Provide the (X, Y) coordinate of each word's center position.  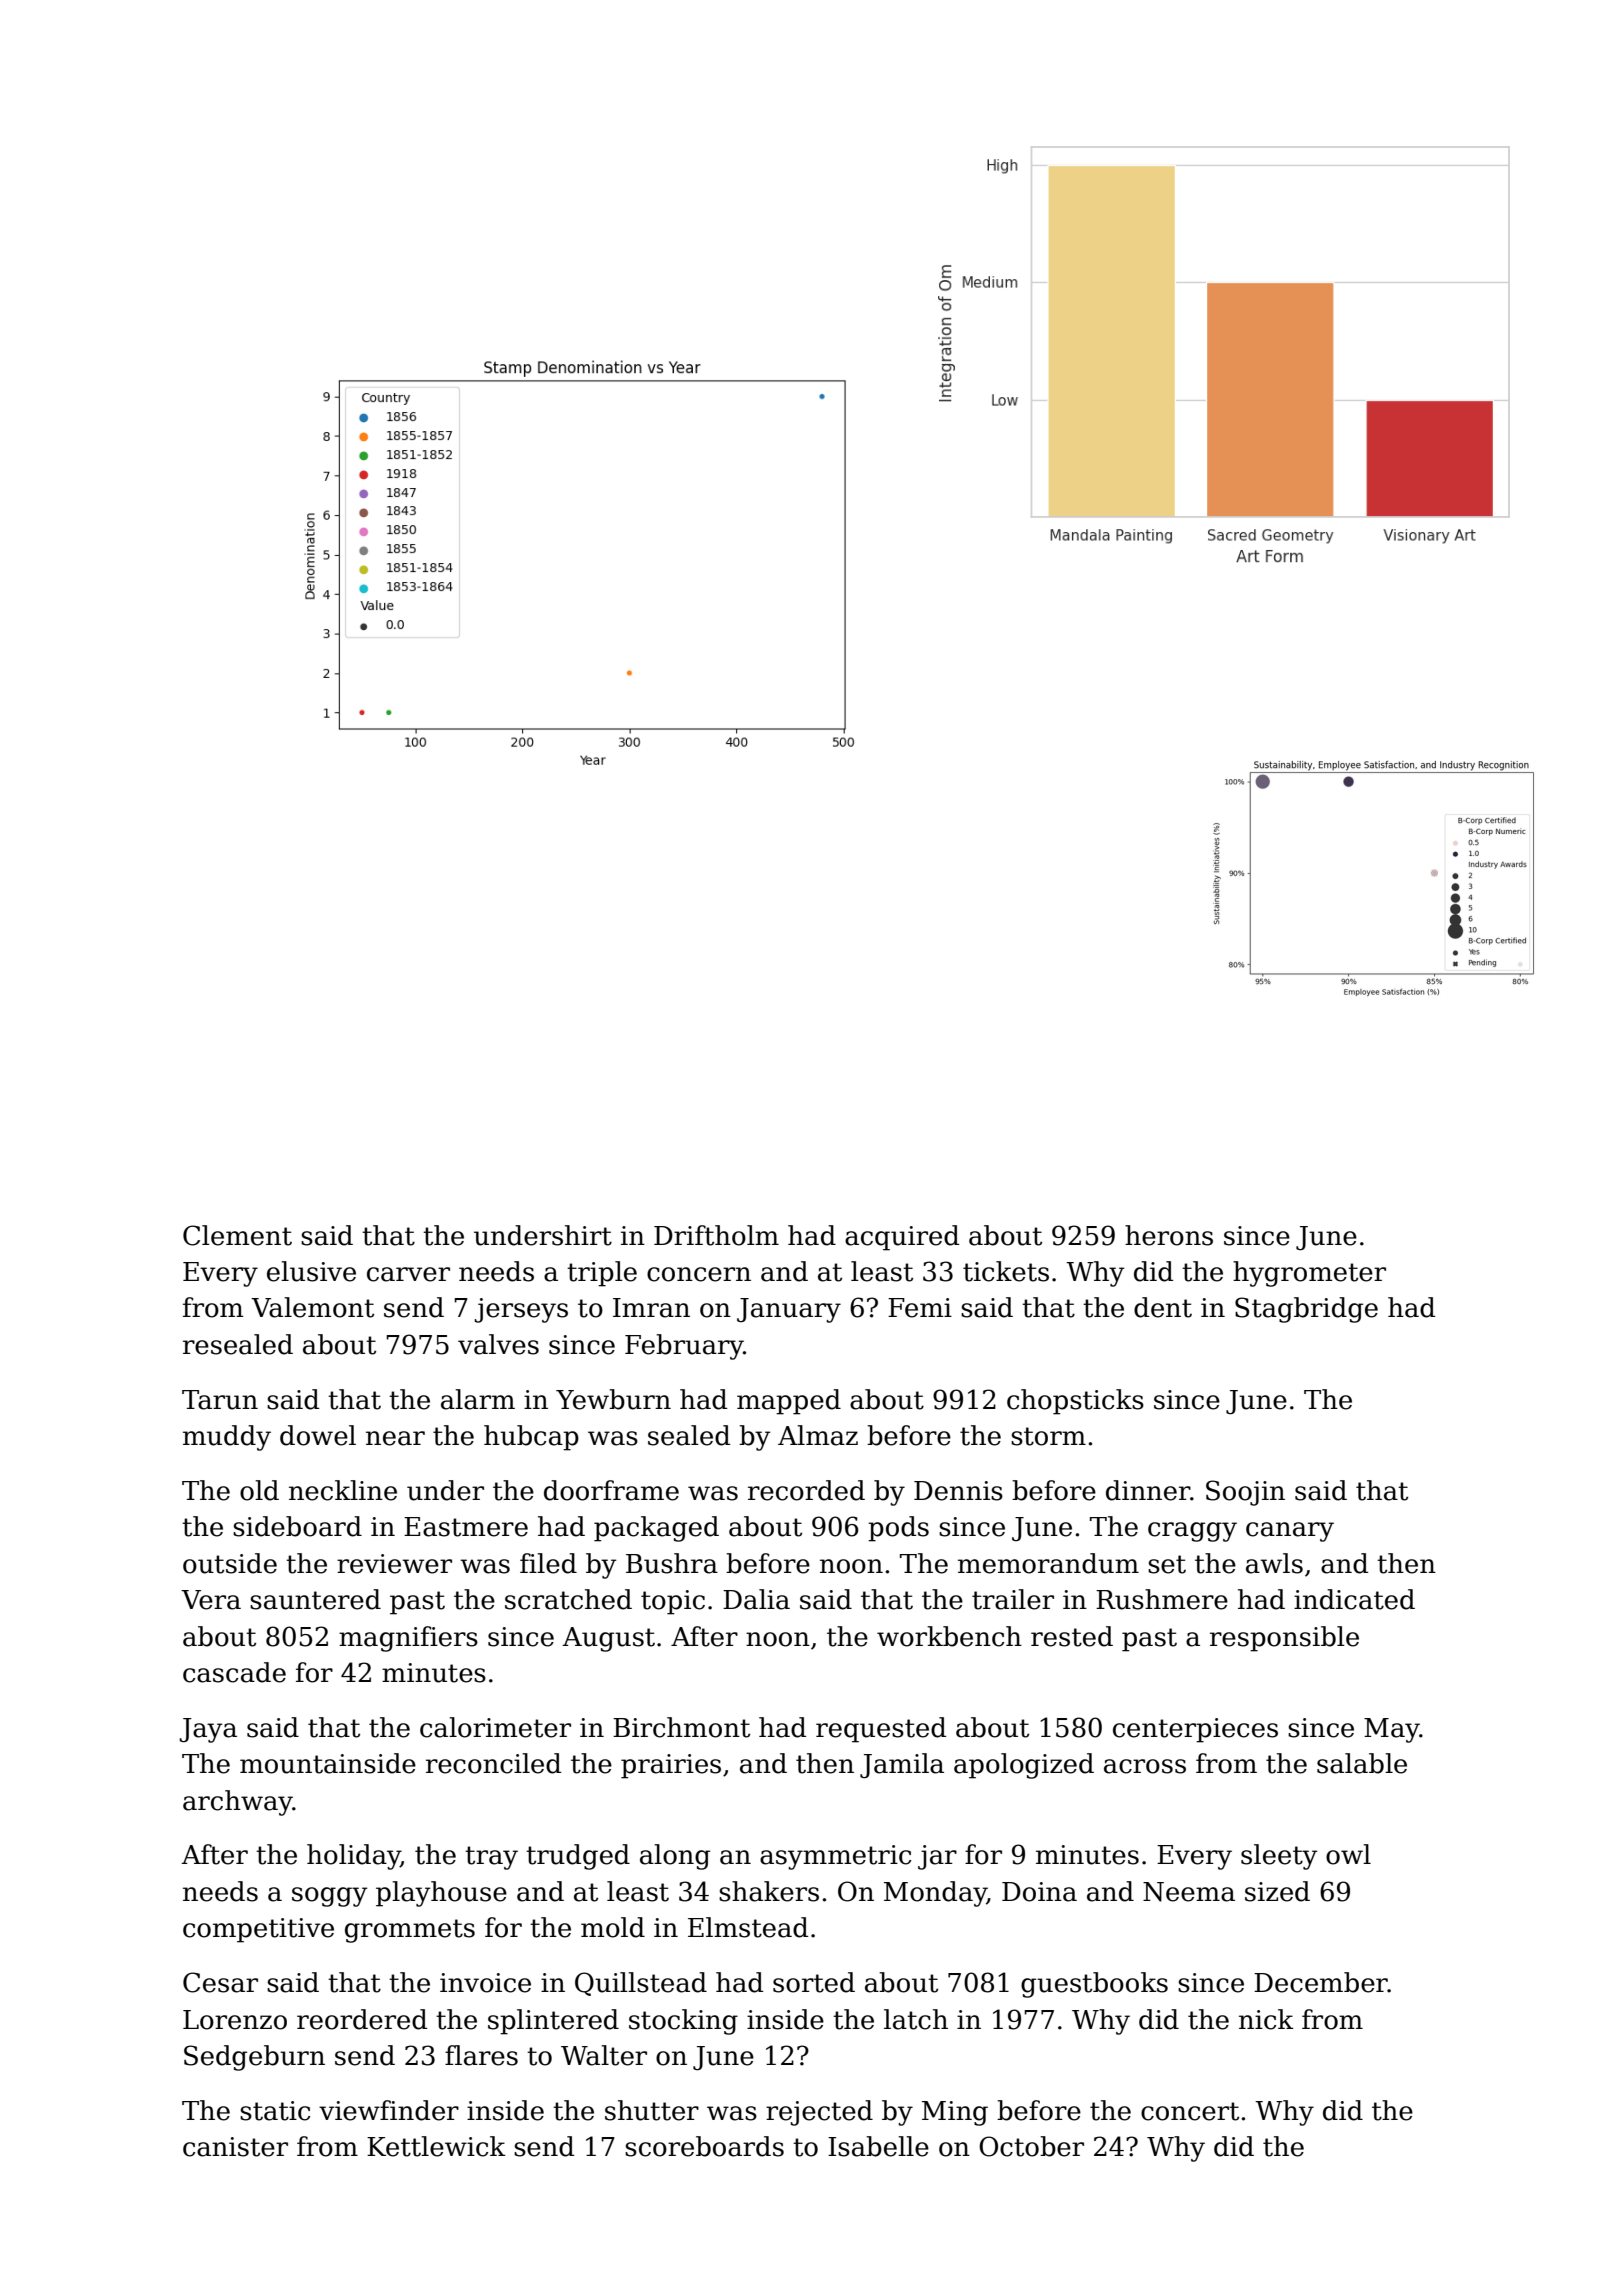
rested (1072, 1636)
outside (230, 1563)
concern (699, 1274)
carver (408, 1274)
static (275, 2111)
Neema (1189, 1892)
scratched (568, 1599)
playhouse (441, 1894)
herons (1169, 1235)
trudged (578, 1857)
